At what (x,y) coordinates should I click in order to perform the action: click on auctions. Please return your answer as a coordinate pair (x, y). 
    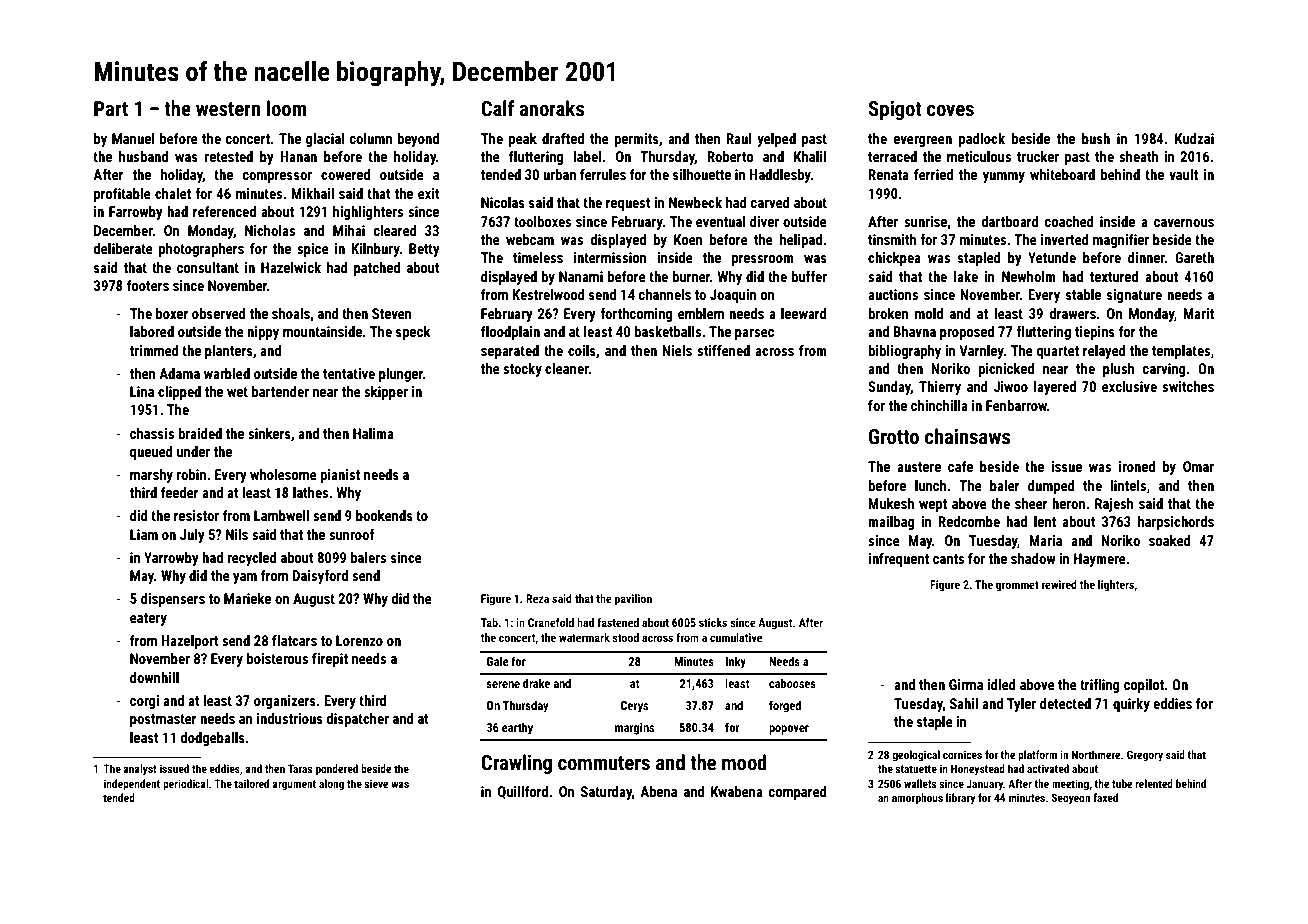
    Looking at the image, I should click on (893, 294).
